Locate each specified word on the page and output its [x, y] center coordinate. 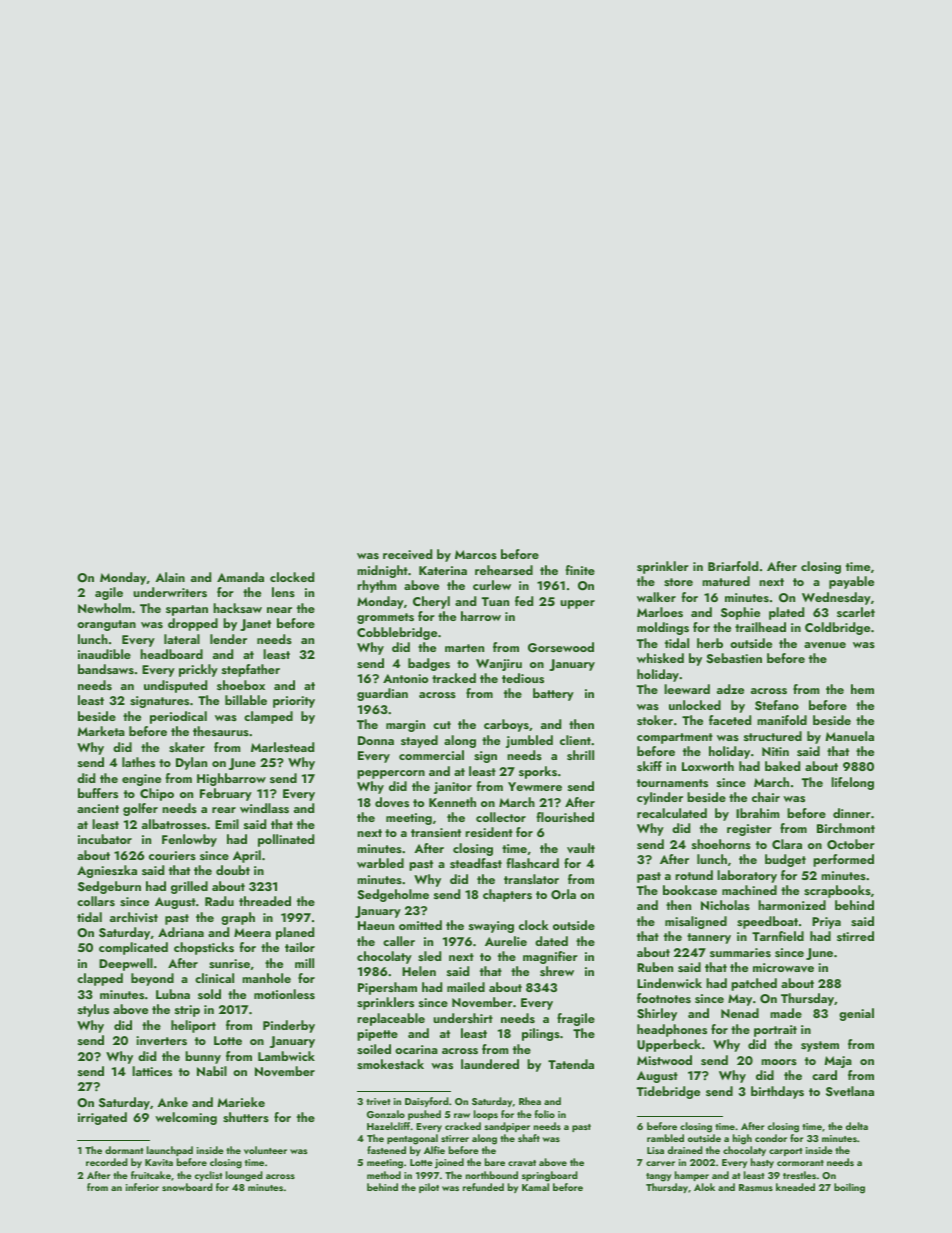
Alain [170, 577]
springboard [550, 1176]
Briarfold [733, 566]
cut [442, 725]
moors [779, 1062]
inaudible [104, 654]
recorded [107, 1162]
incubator [105, 839]
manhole [266, 978]
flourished [565, 817]
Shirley [657, 1014]
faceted [730, 720]
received [407, 554]
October [851, 844]
